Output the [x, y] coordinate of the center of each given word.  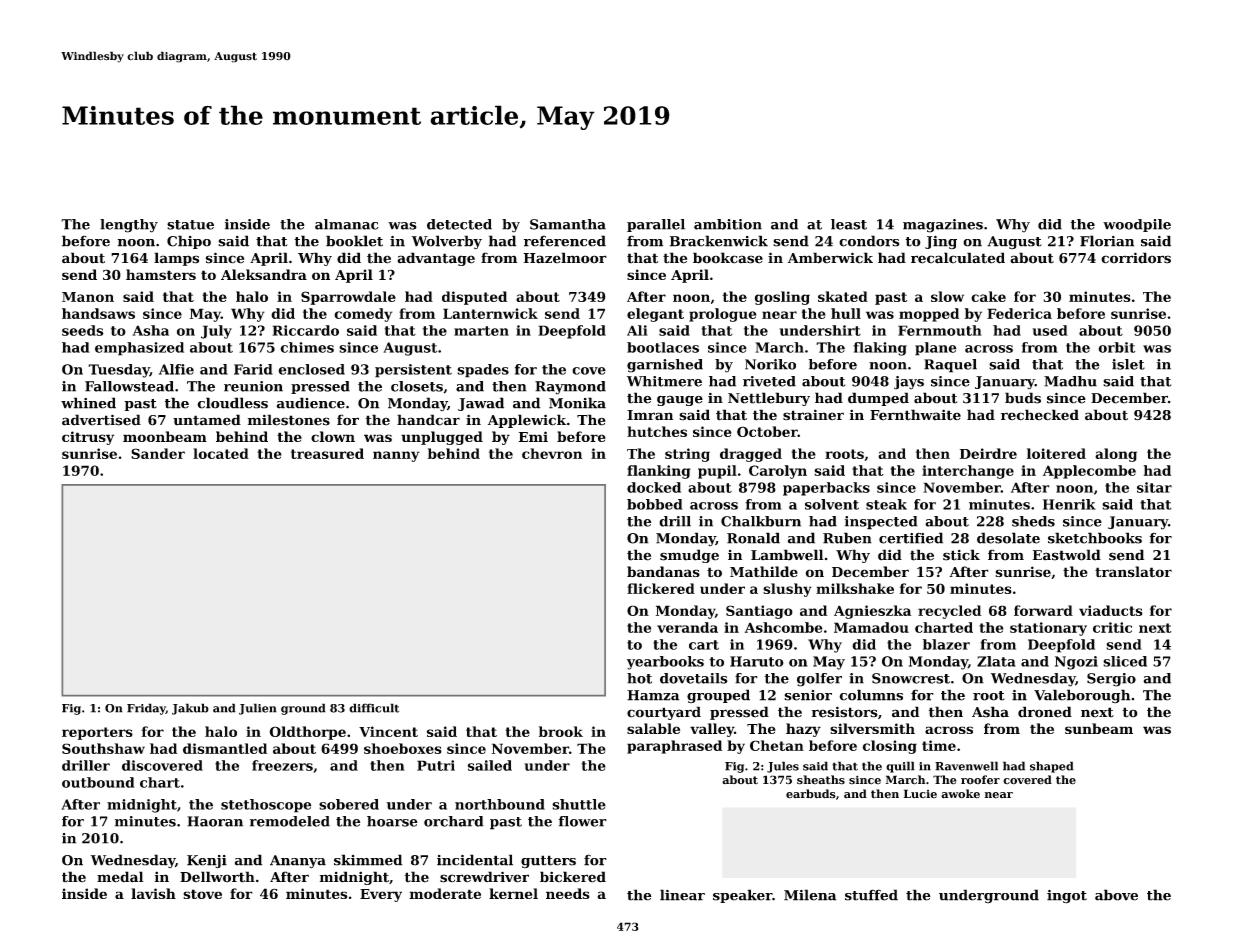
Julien [258, 709]
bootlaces [663, 347]
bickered [573, 877]
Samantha [568, 224]
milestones [289, 420]
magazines [943, 226]
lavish [153, 893]
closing [890, 747]
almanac [346, 224]
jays [909, 383]
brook [561, 731]
